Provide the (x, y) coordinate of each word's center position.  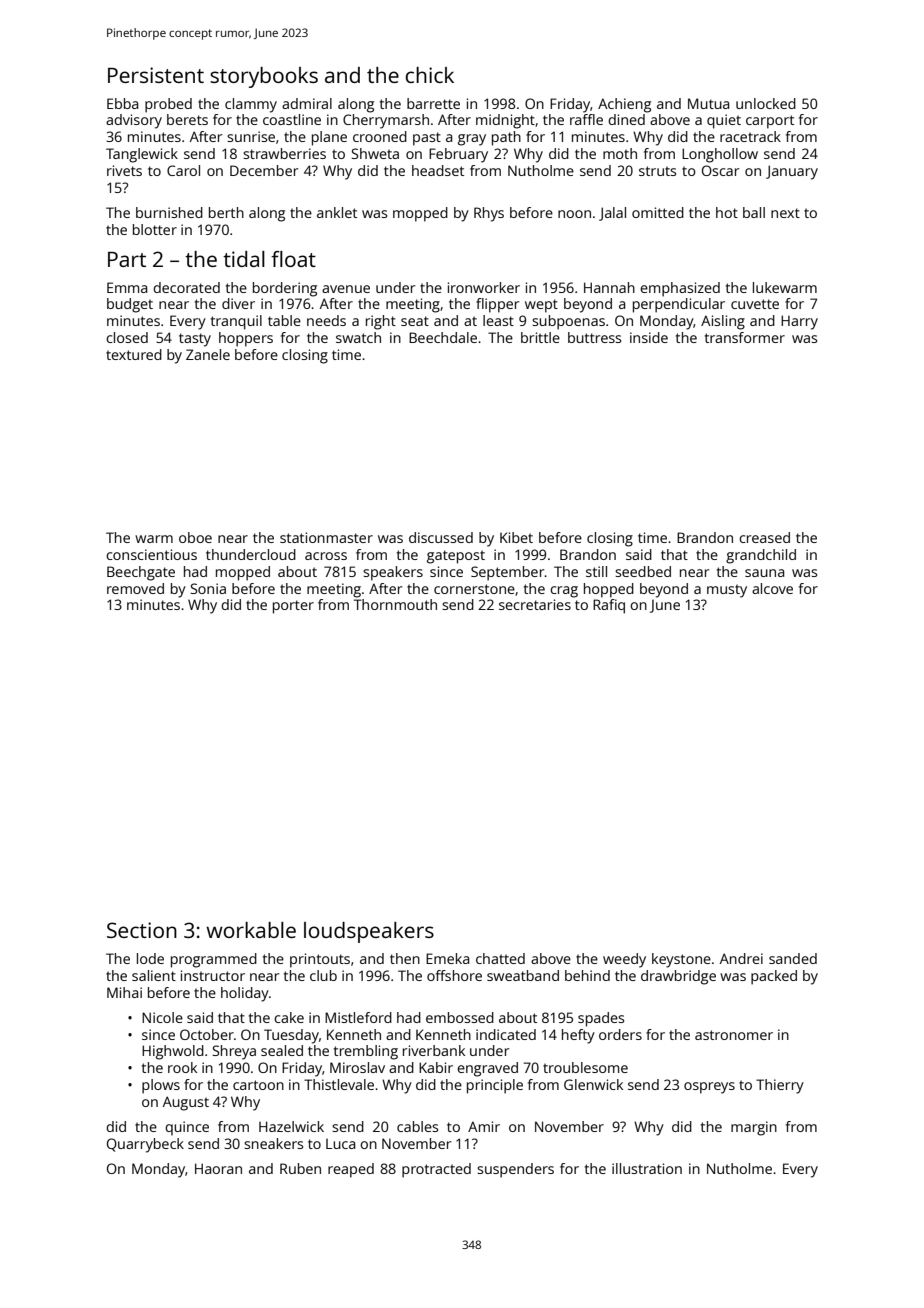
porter (293, 607)
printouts (320, 960)
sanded (793, 958)
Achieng (624, 105)
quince (187, 1128)
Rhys (489, 214)
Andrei (741, 958)
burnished (169, 212)
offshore (454, 975)
